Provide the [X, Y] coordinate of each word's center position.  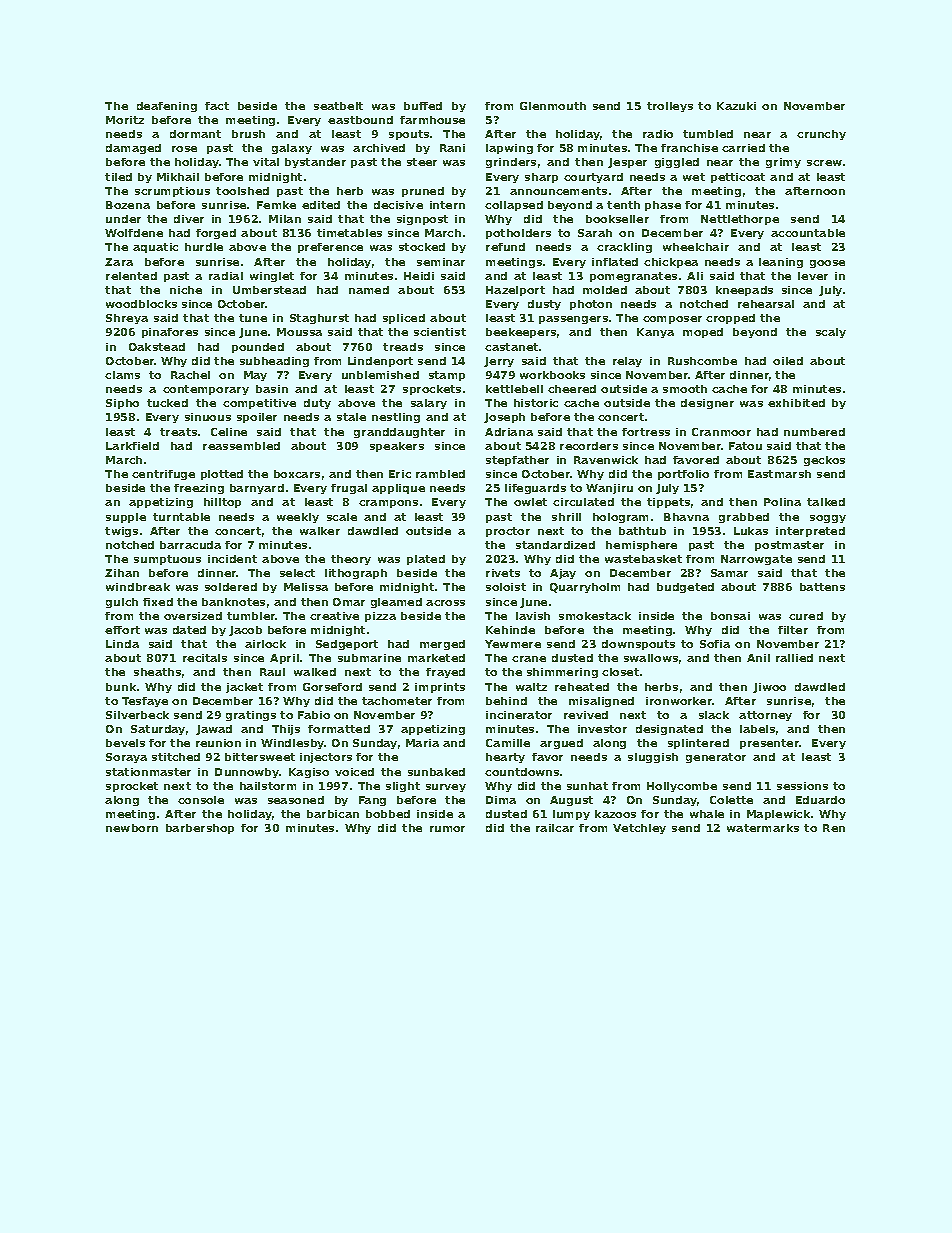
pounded [258, 348]
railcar [555, 828]
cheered [572, 389]
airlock [265, 644]
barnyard [257, 489]
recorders [589, 446]
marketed [436, 658]
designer [707, 404]
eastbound [360, 120]
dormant [195, 134]
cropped [730, 319]
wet [694, 177]
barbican [333, 814]
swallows [651, 658]
